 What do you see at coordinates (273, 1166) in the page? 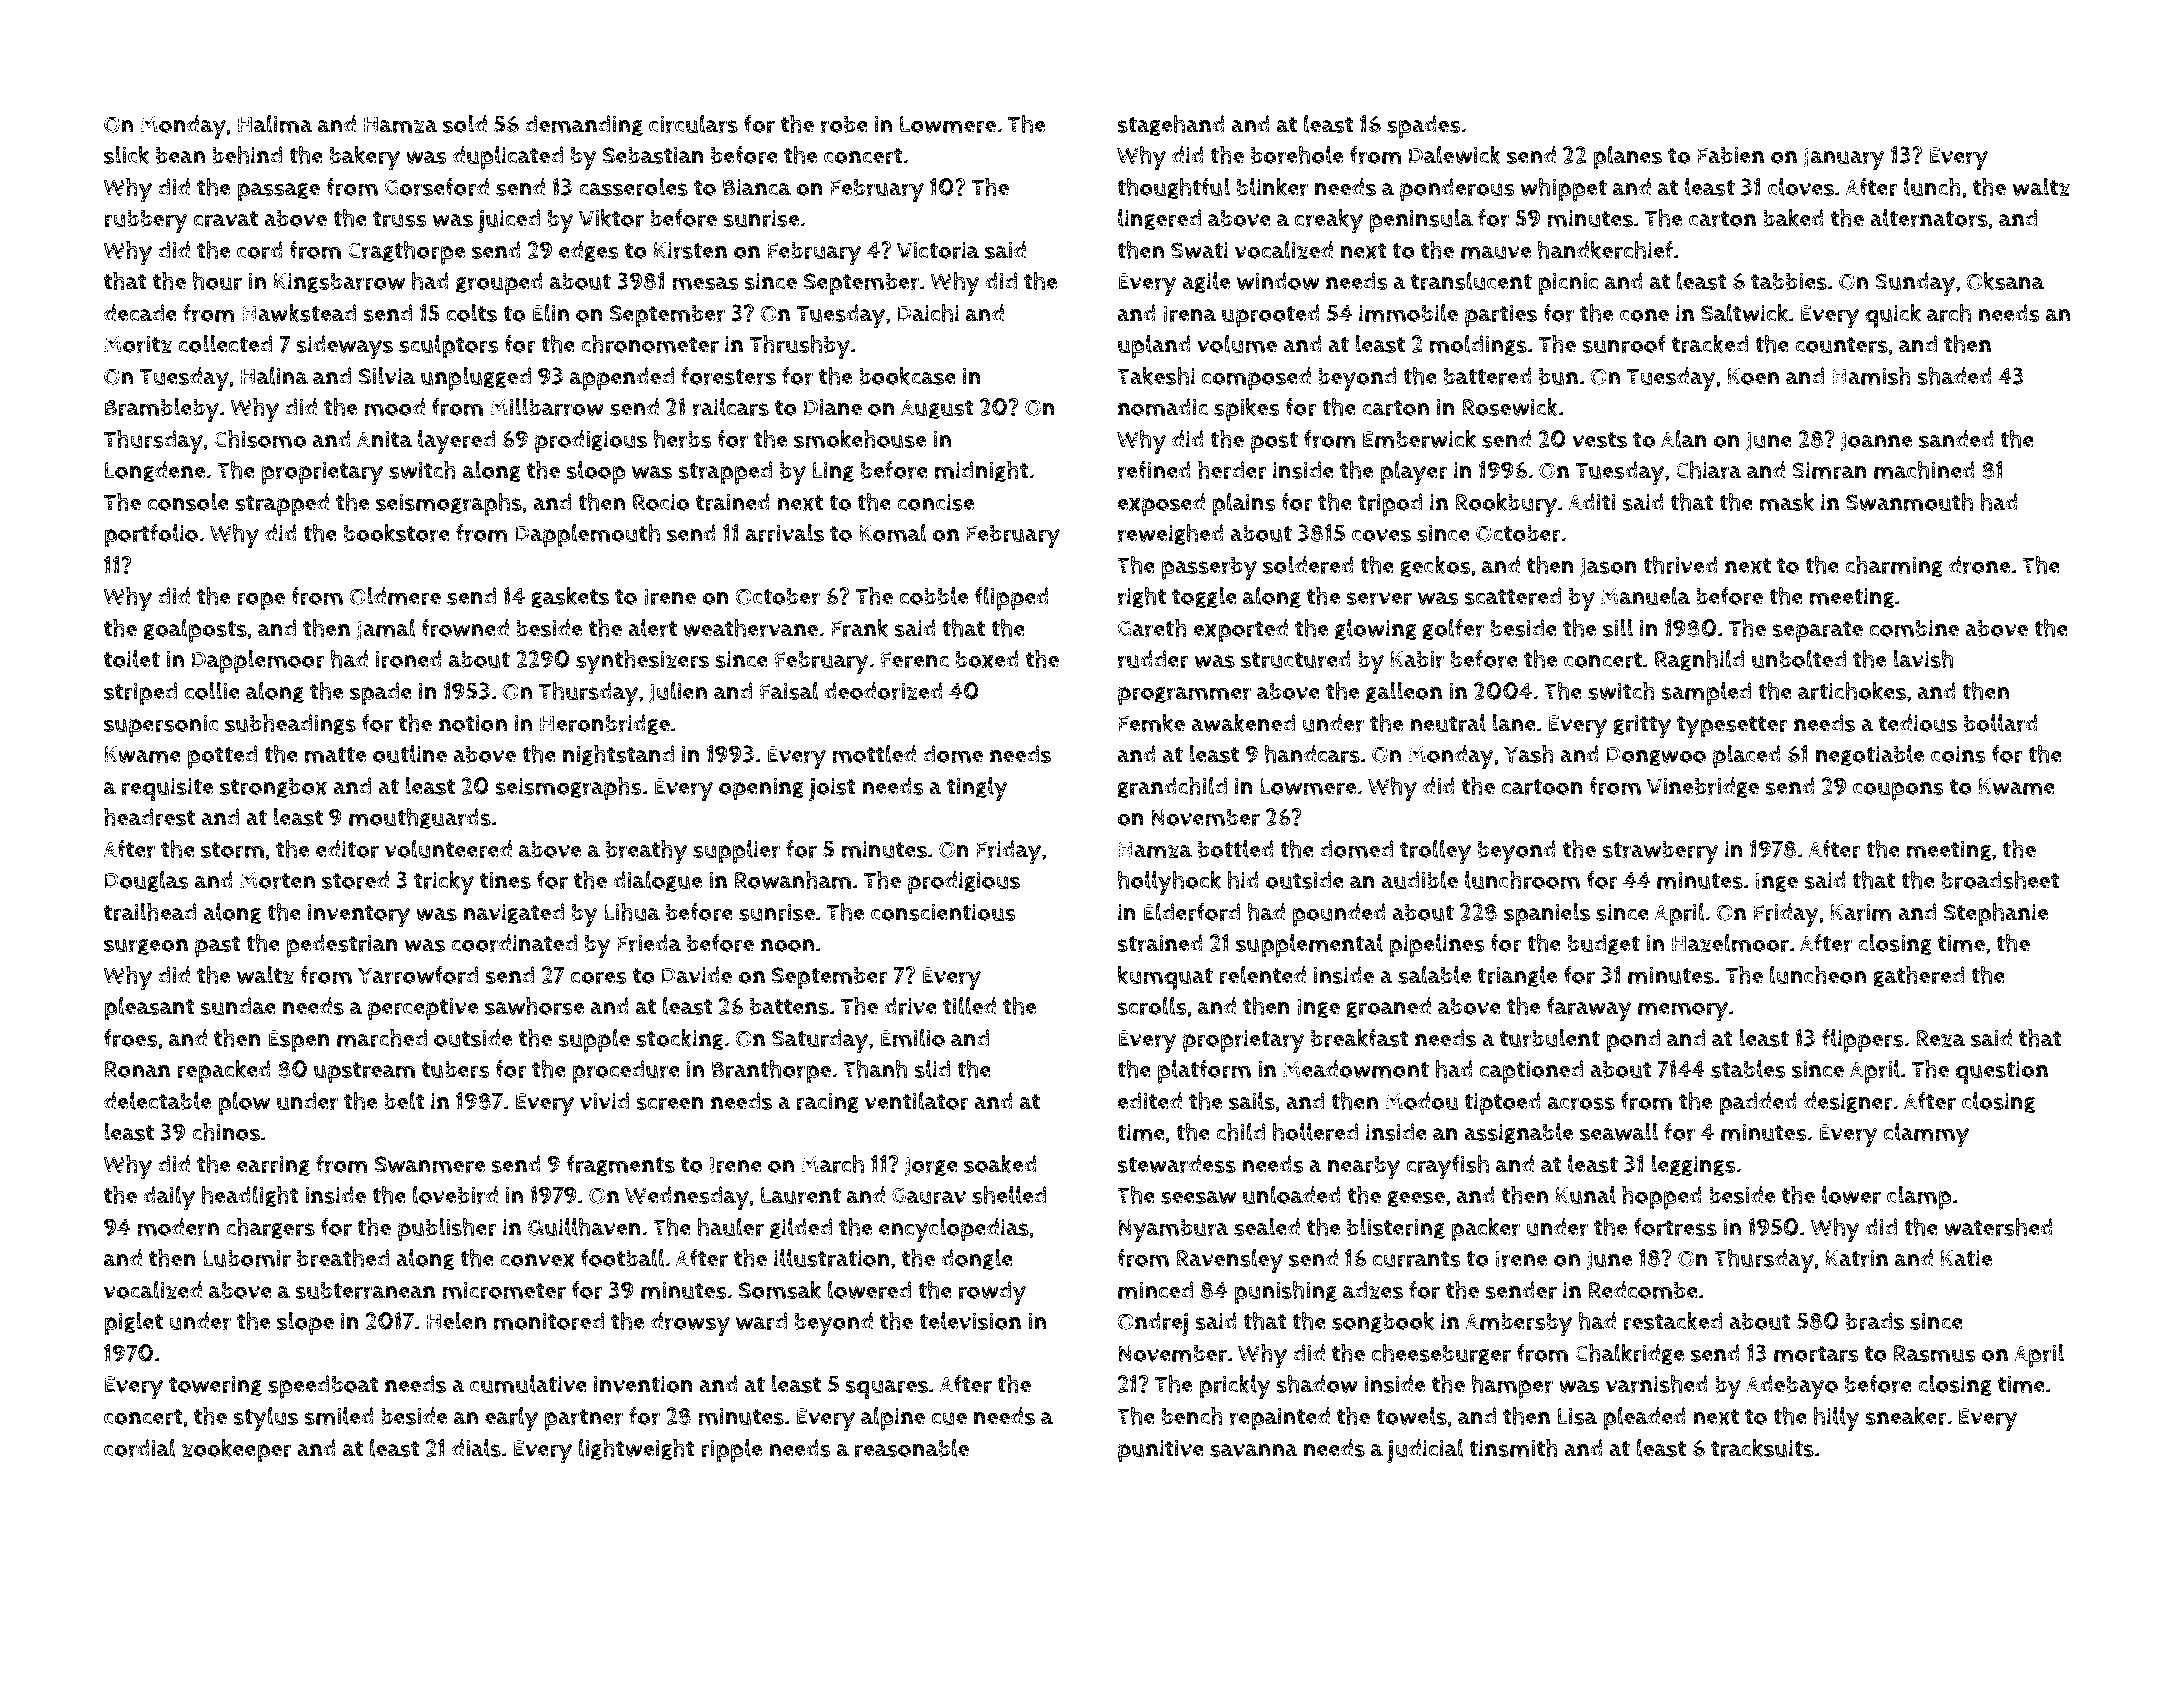
I see `earring` at bounding box center [273, 1166].
